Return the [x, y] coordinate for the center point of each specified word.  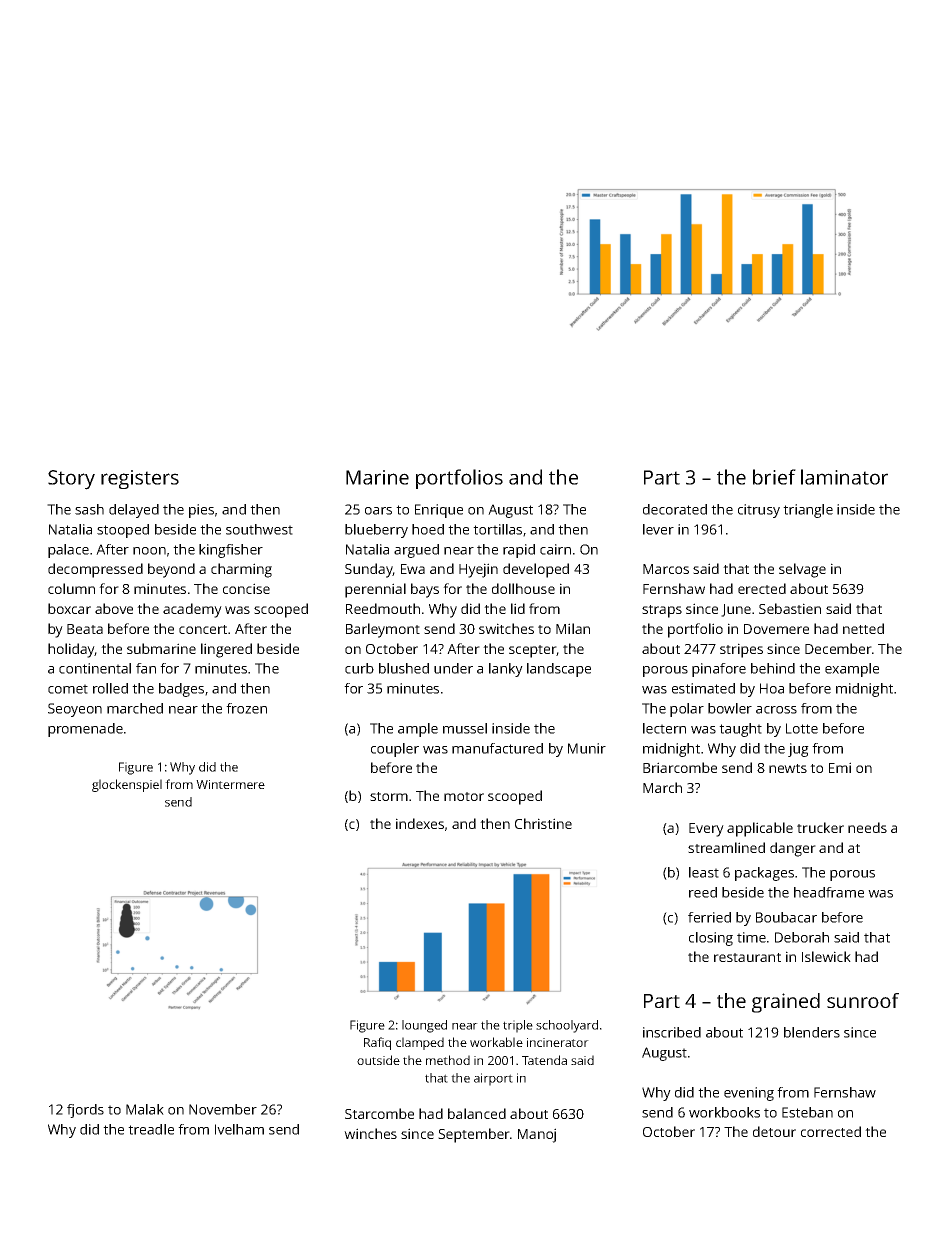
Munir [587, 748]
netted [863, 628]
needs [867, 827]
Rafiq [377, 1043]
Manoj [537, 1135]
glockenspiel [127, 785]
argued [416, 551]
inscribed [672, 1032]
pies [201, 511]
